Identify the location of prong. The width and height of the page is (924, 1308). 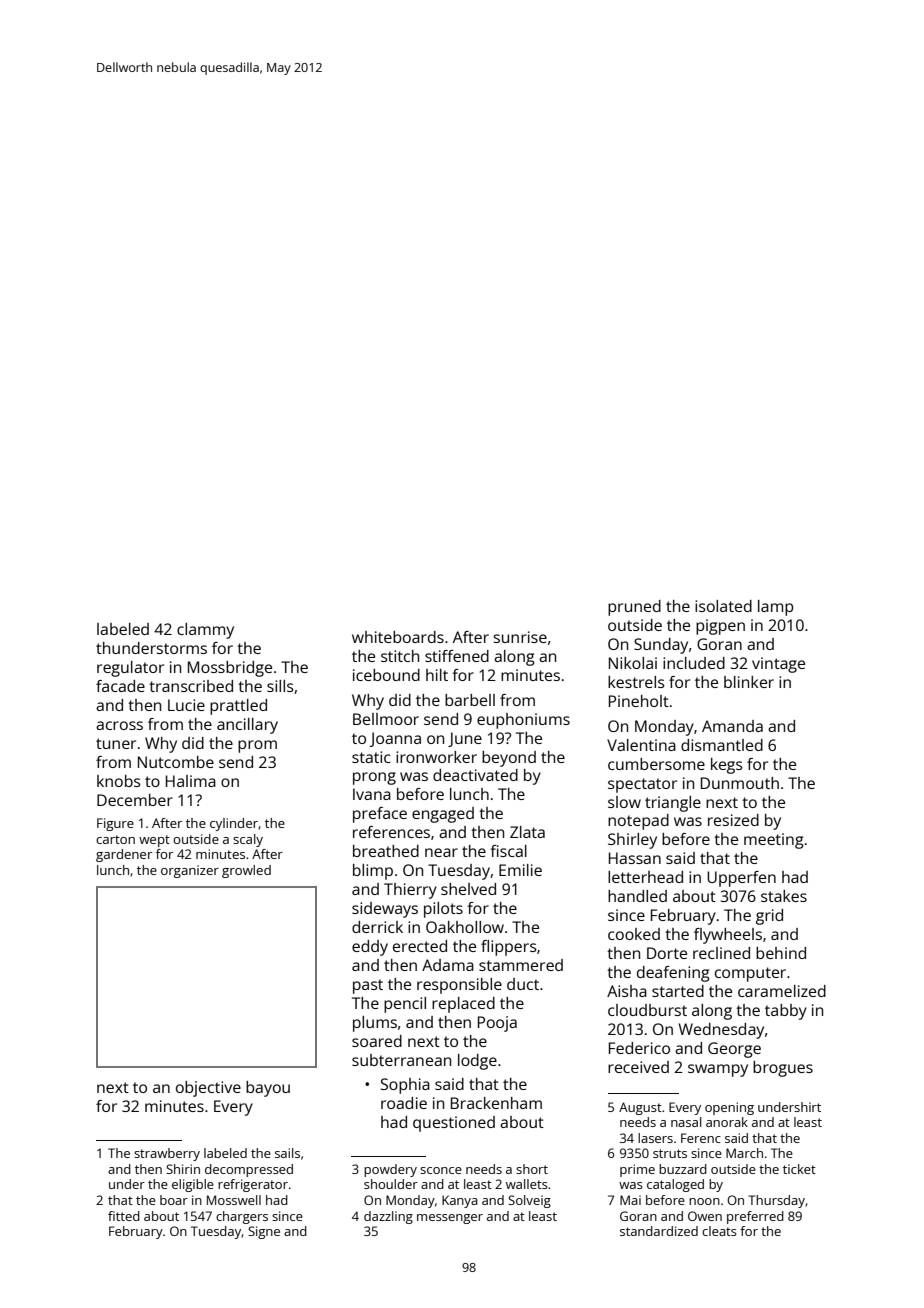
(374, 778).
